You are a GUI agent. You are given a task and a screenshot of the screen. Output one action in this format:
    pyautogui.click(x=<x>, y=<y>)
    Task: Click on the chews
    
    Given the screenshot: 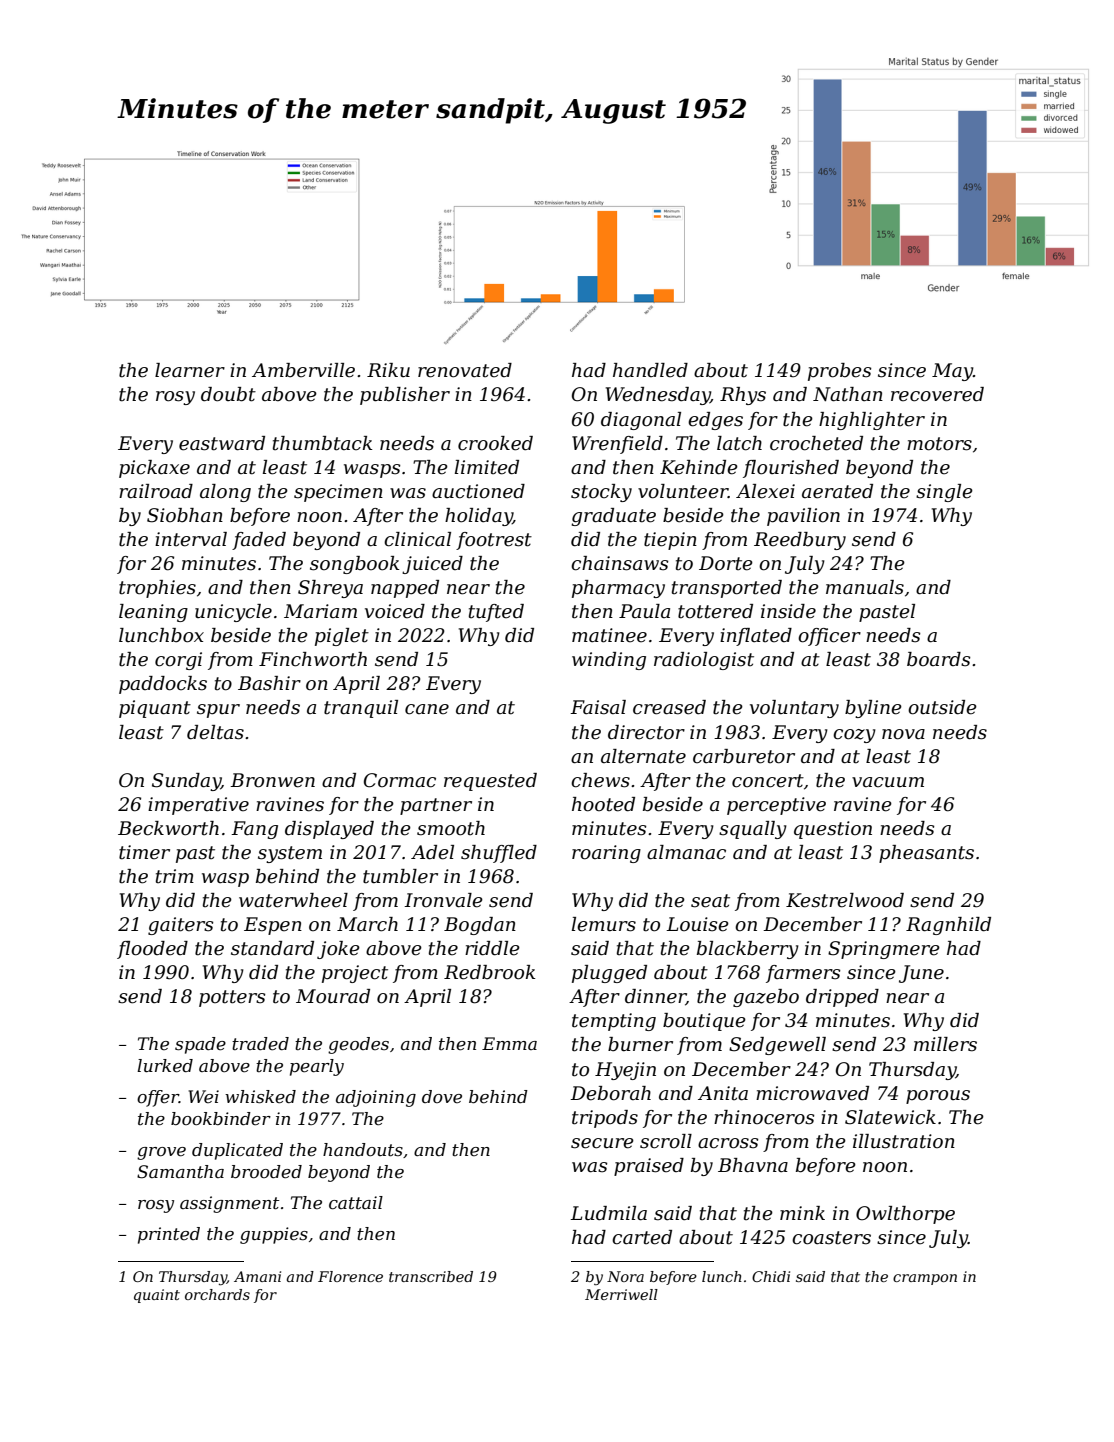 What is the action you would take?
    pyautogui.click(x=600, y=780)
